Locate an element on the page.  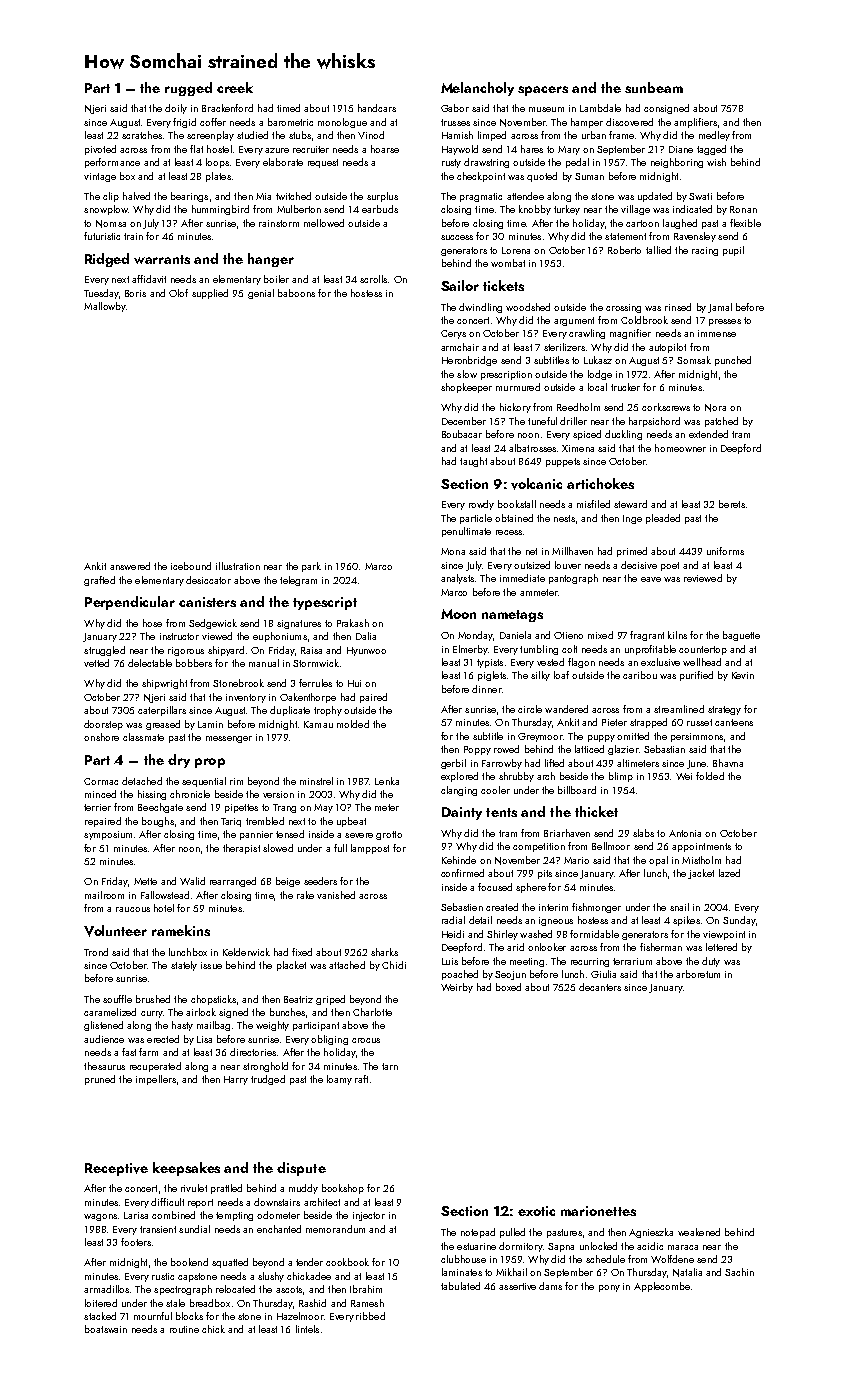
ribbed is located at coordinates (370, 1316).
